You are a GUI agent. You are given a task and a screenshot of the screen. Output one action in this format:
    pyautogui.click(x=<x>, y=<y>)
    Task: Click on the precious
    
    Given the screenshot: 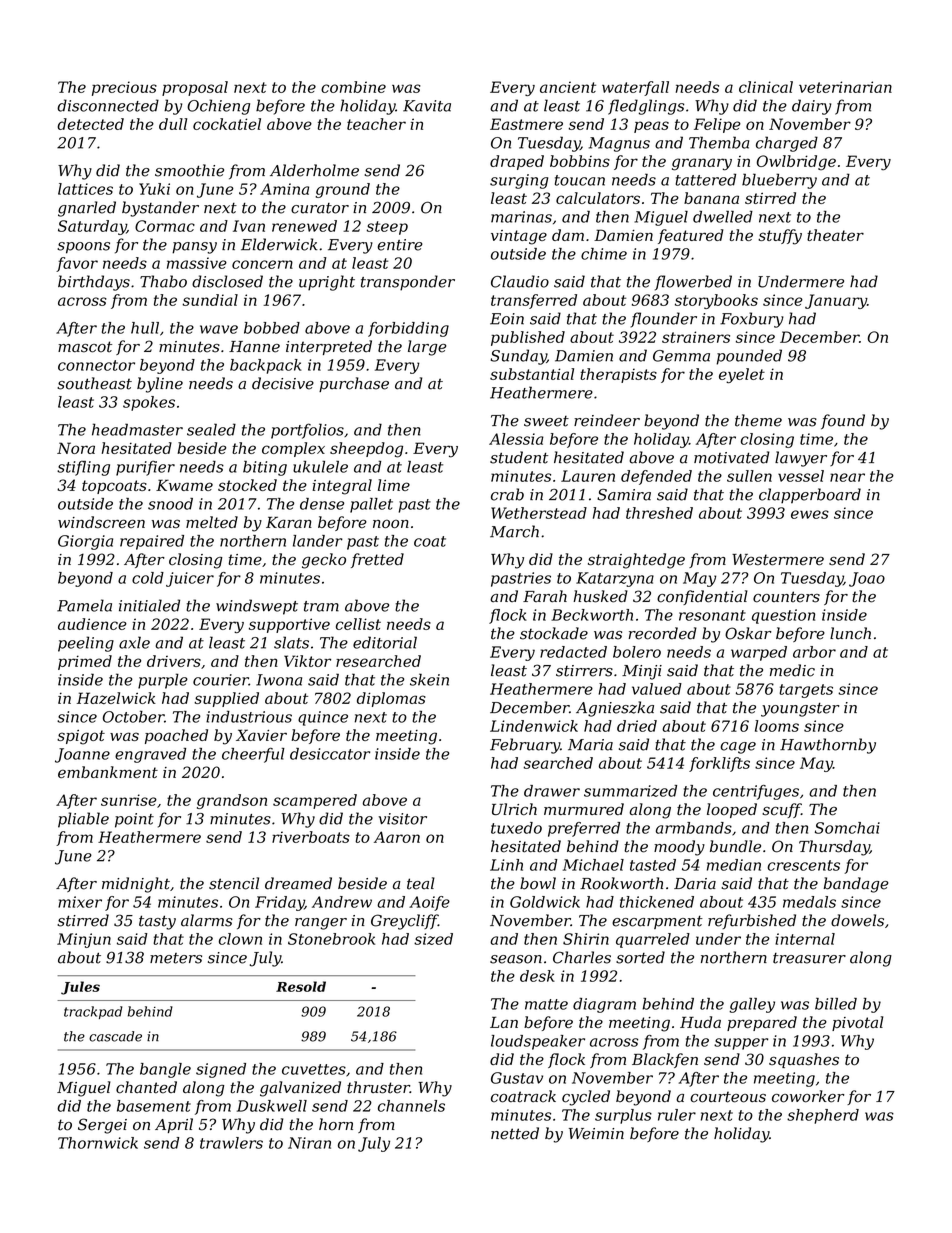 What is the action you would take?
    pyautogui.click(x=124, y=88)
